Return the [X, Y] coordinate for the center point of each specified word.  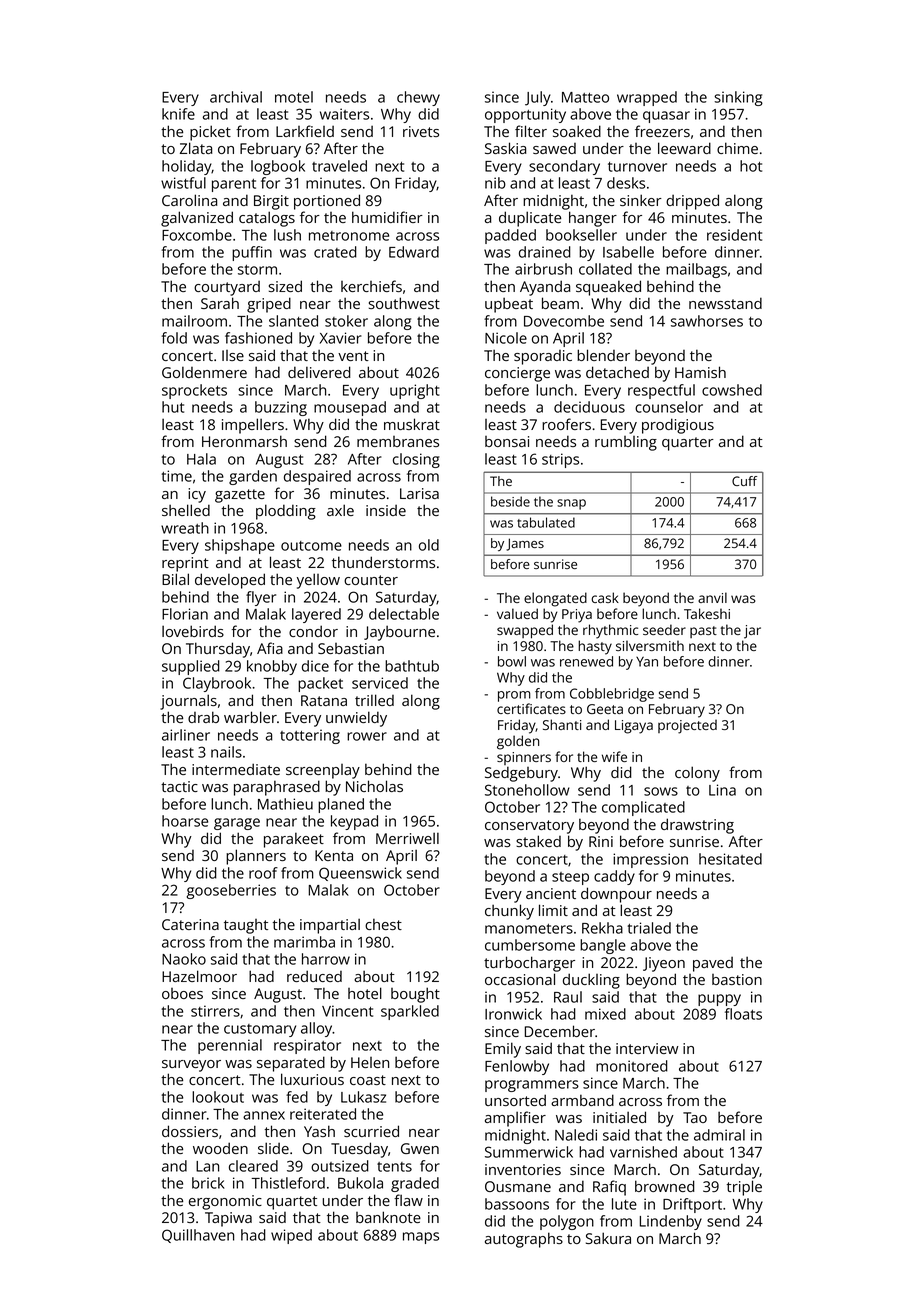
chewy [418, 98]
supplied [191, 667]
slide [273, 1148]
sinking [738, 98]
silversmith [650, 645]
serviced [380, 683]
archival [236, 97]
